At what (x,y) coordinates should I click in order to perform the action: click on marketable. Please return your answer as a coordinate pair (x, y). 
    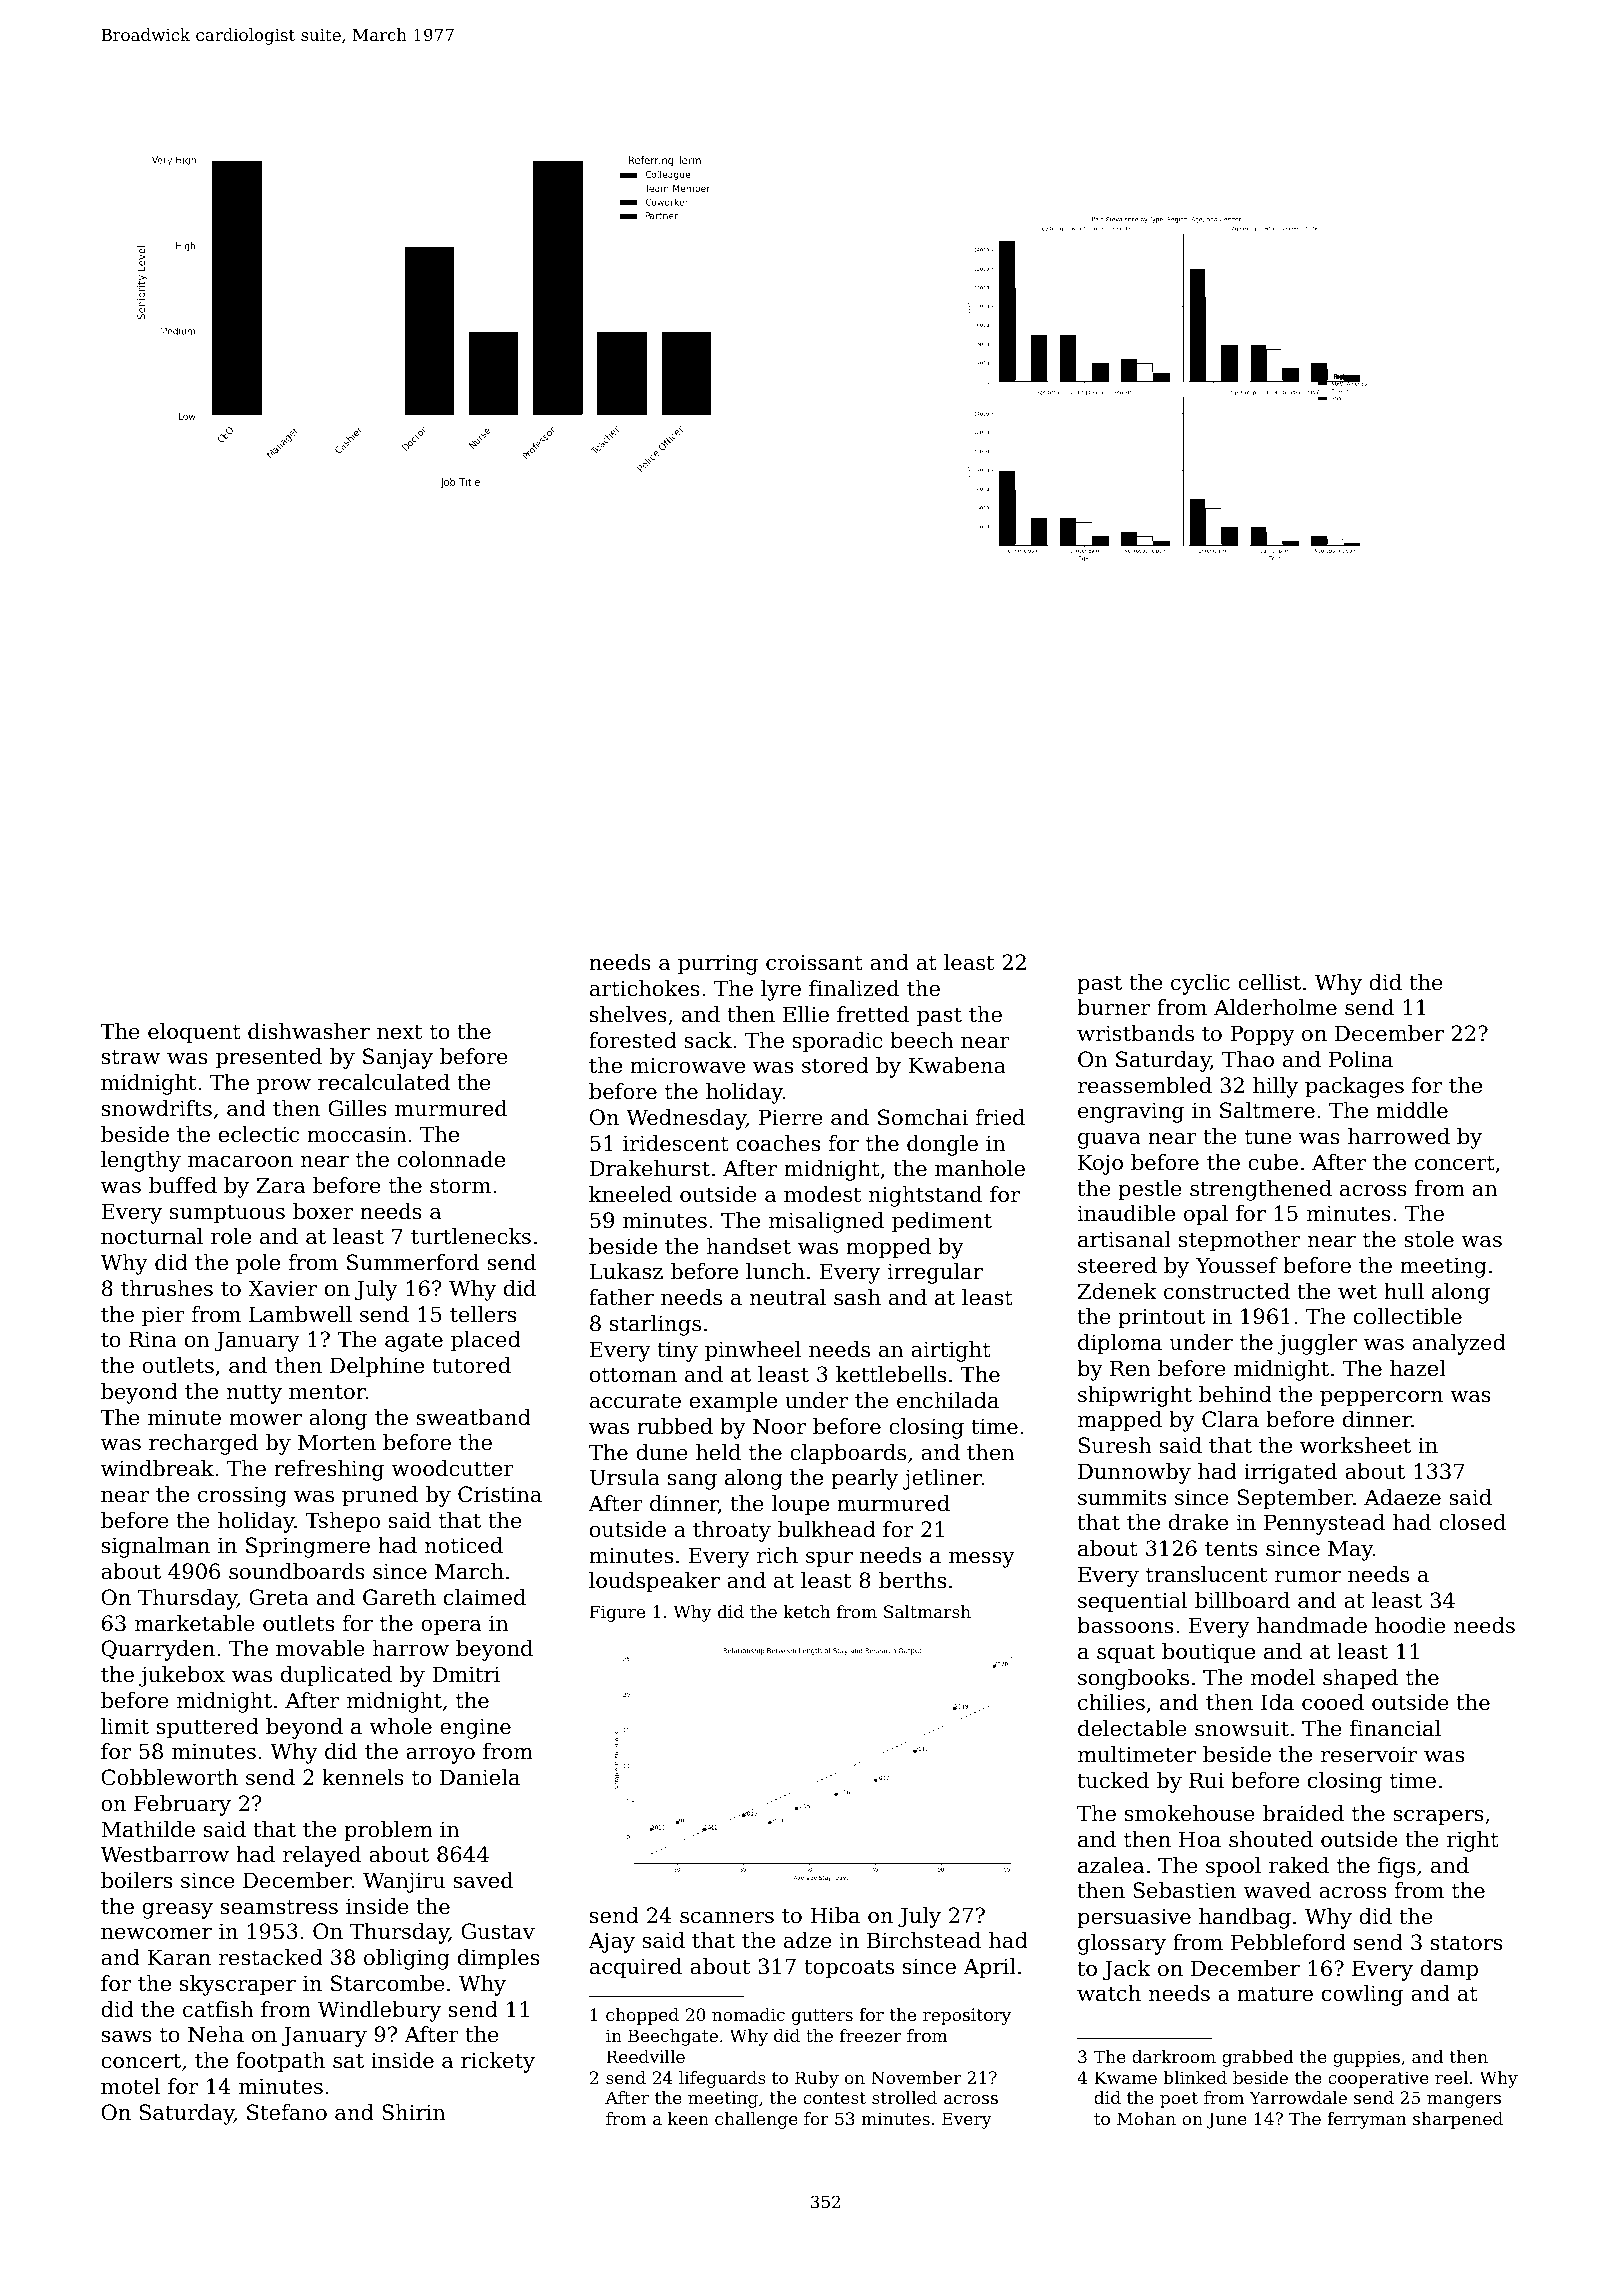
    Looking at the image, I should click on (195, 1623).
